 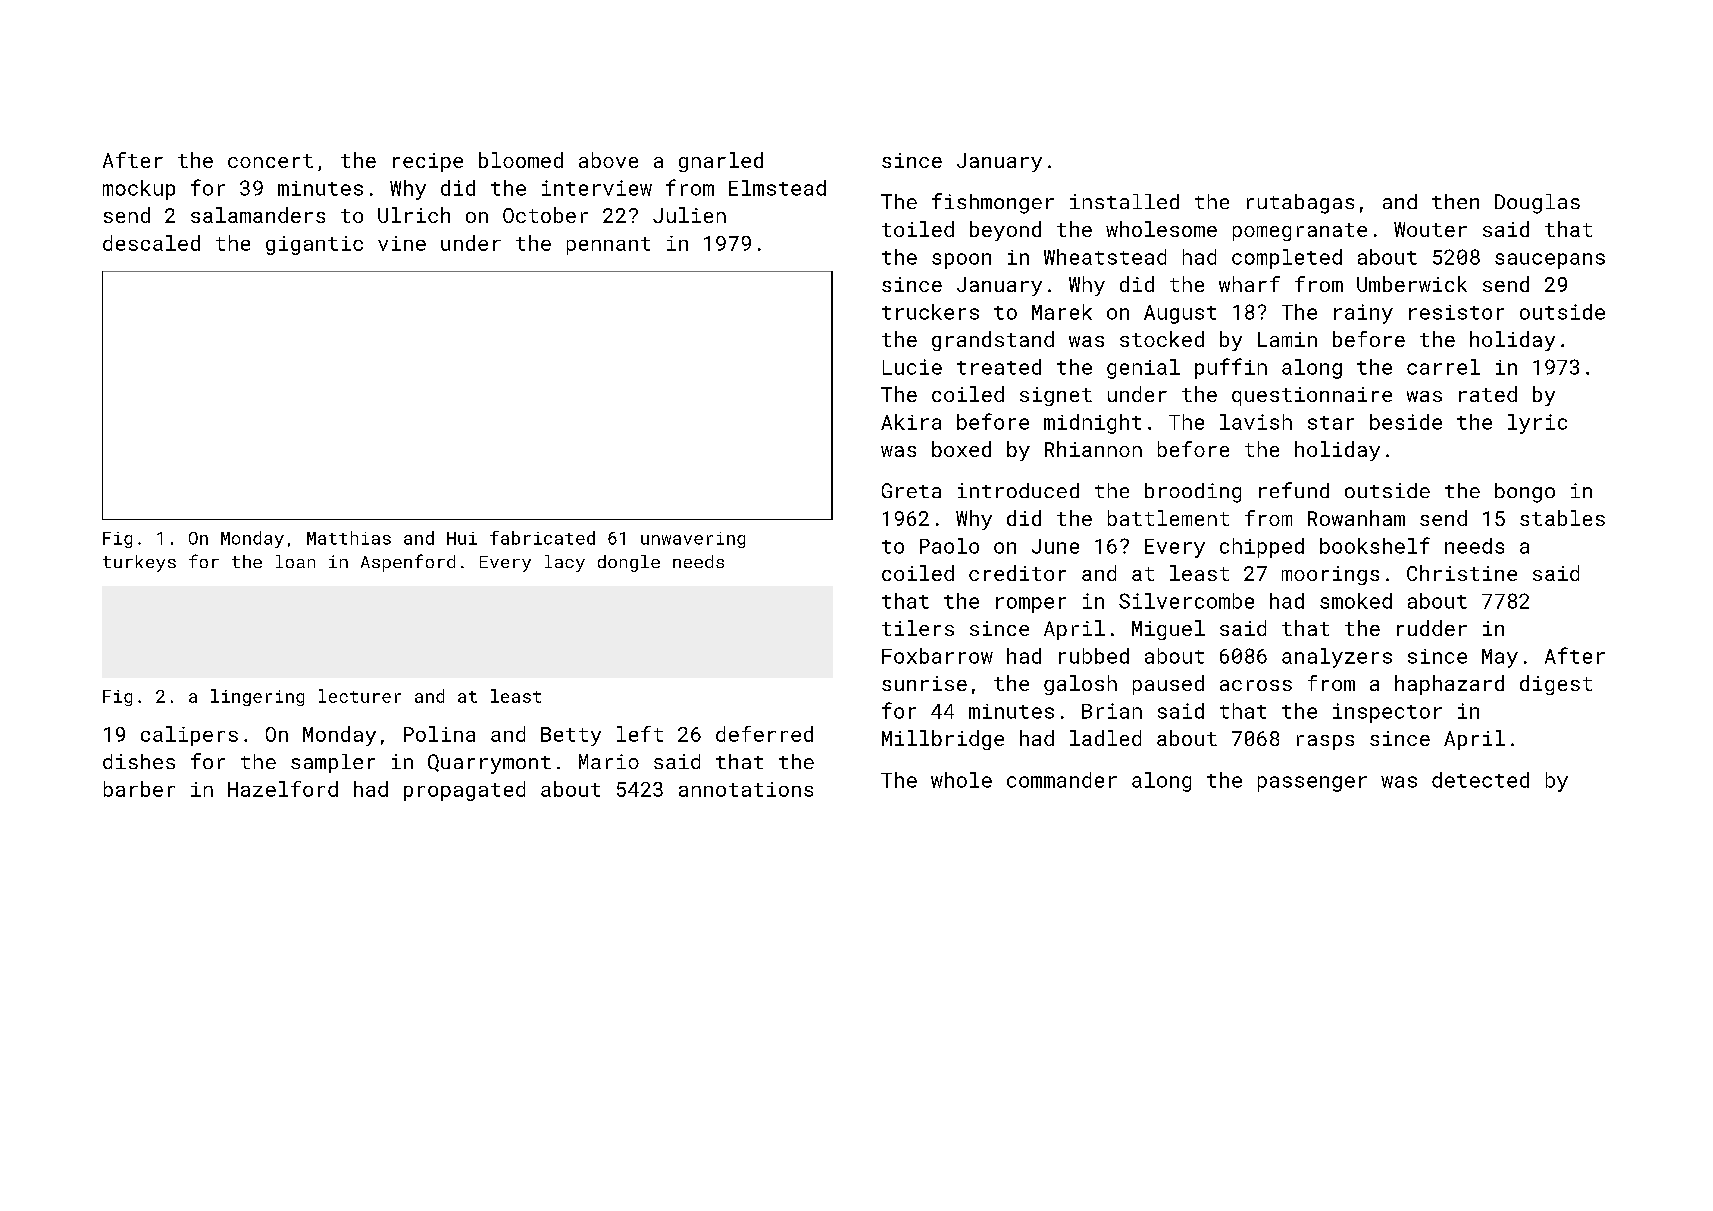 What do you see at coordinates (721, 162) in the page?
I see `gnarled` at bounding box center [721, 162].
